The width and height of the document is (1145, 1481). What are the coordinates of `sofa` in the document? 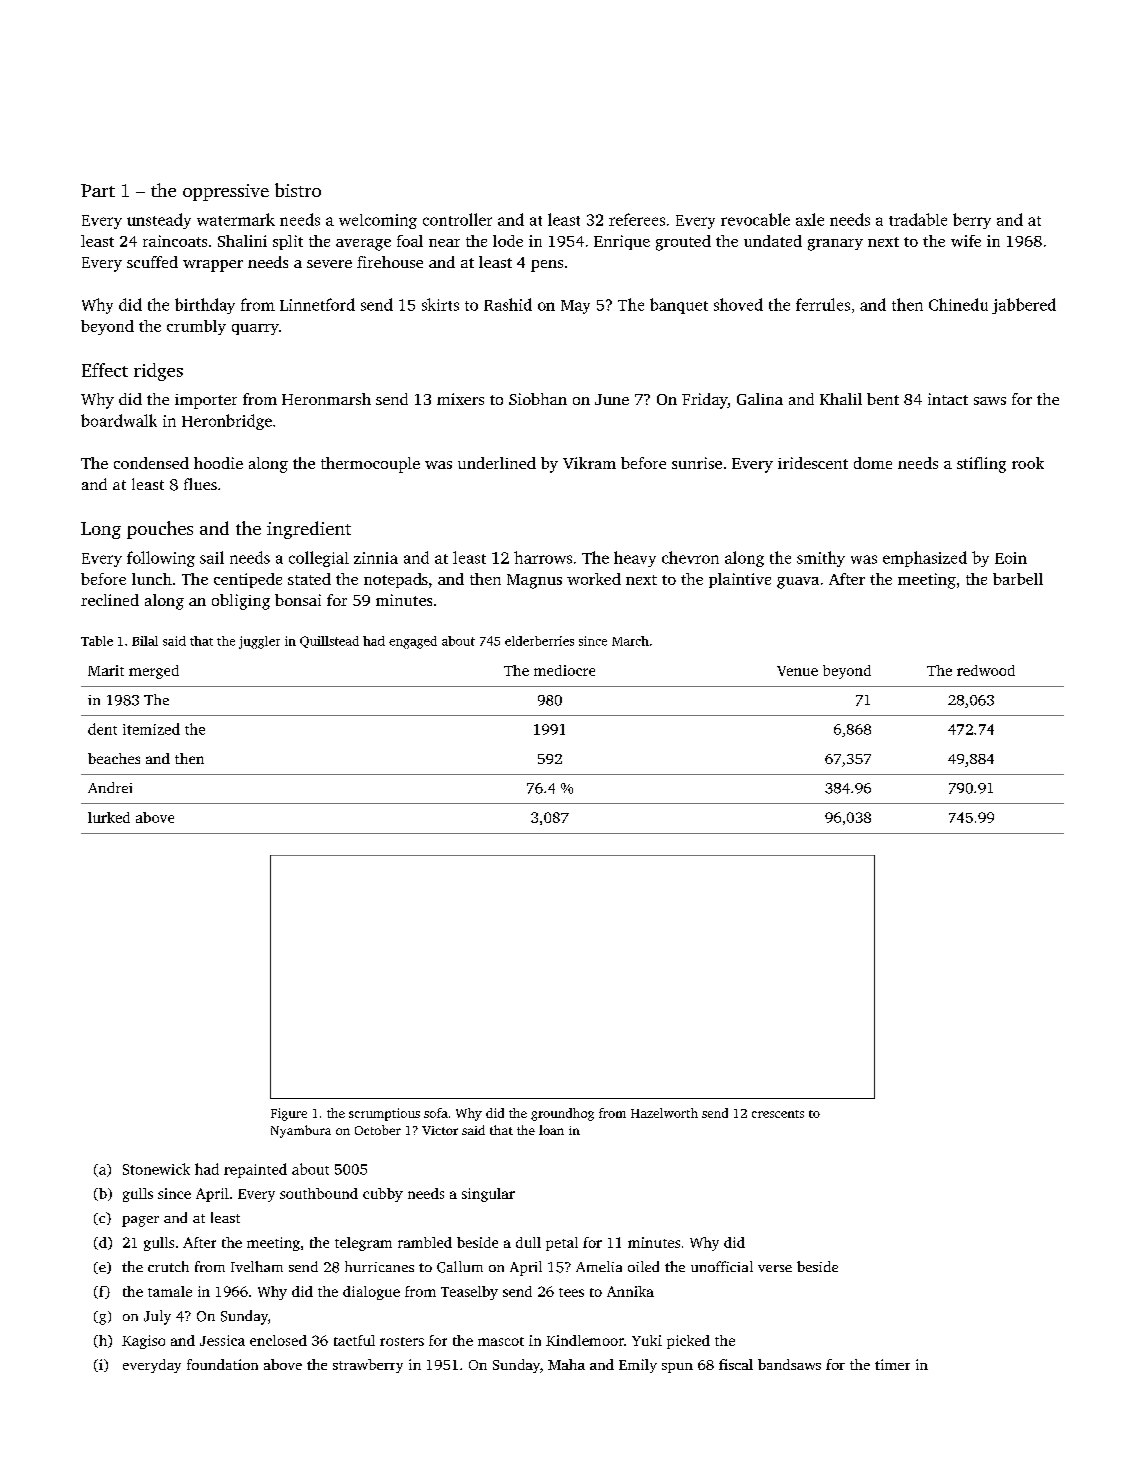 It's located at (436, 1113).
